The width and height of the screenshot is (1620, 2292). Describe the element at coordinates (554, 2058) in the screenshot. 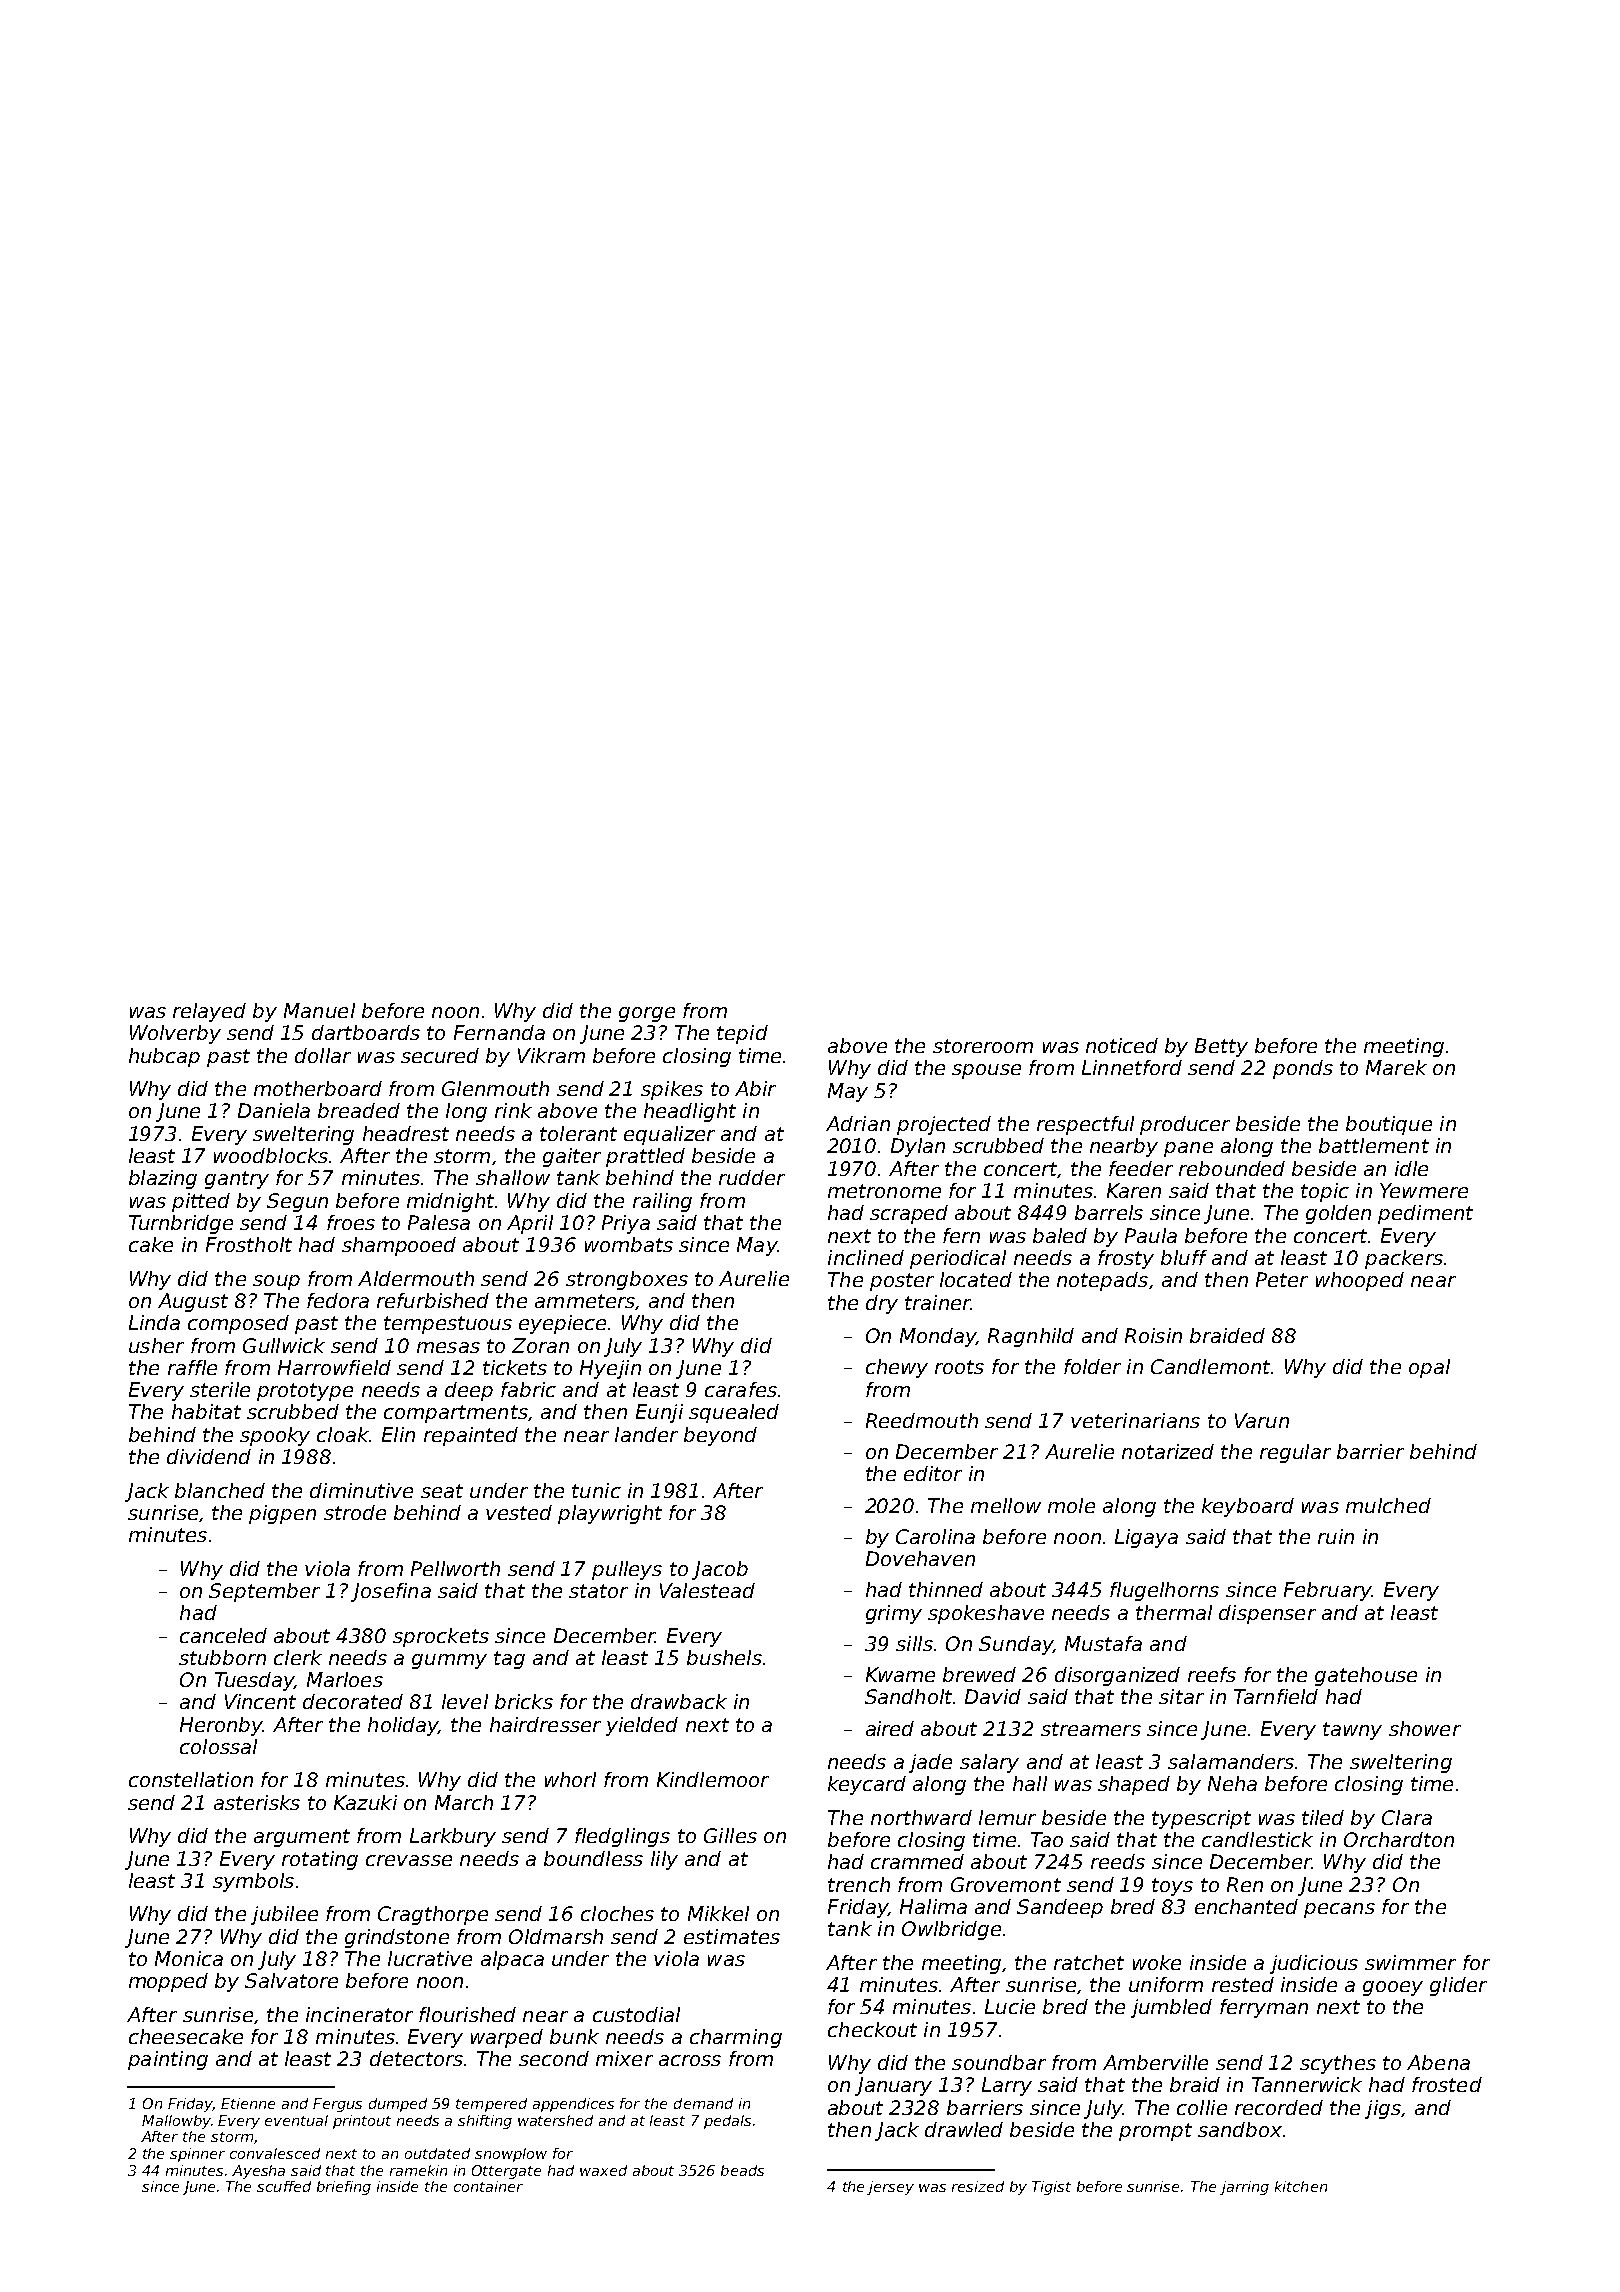

I see `second` at that location.
